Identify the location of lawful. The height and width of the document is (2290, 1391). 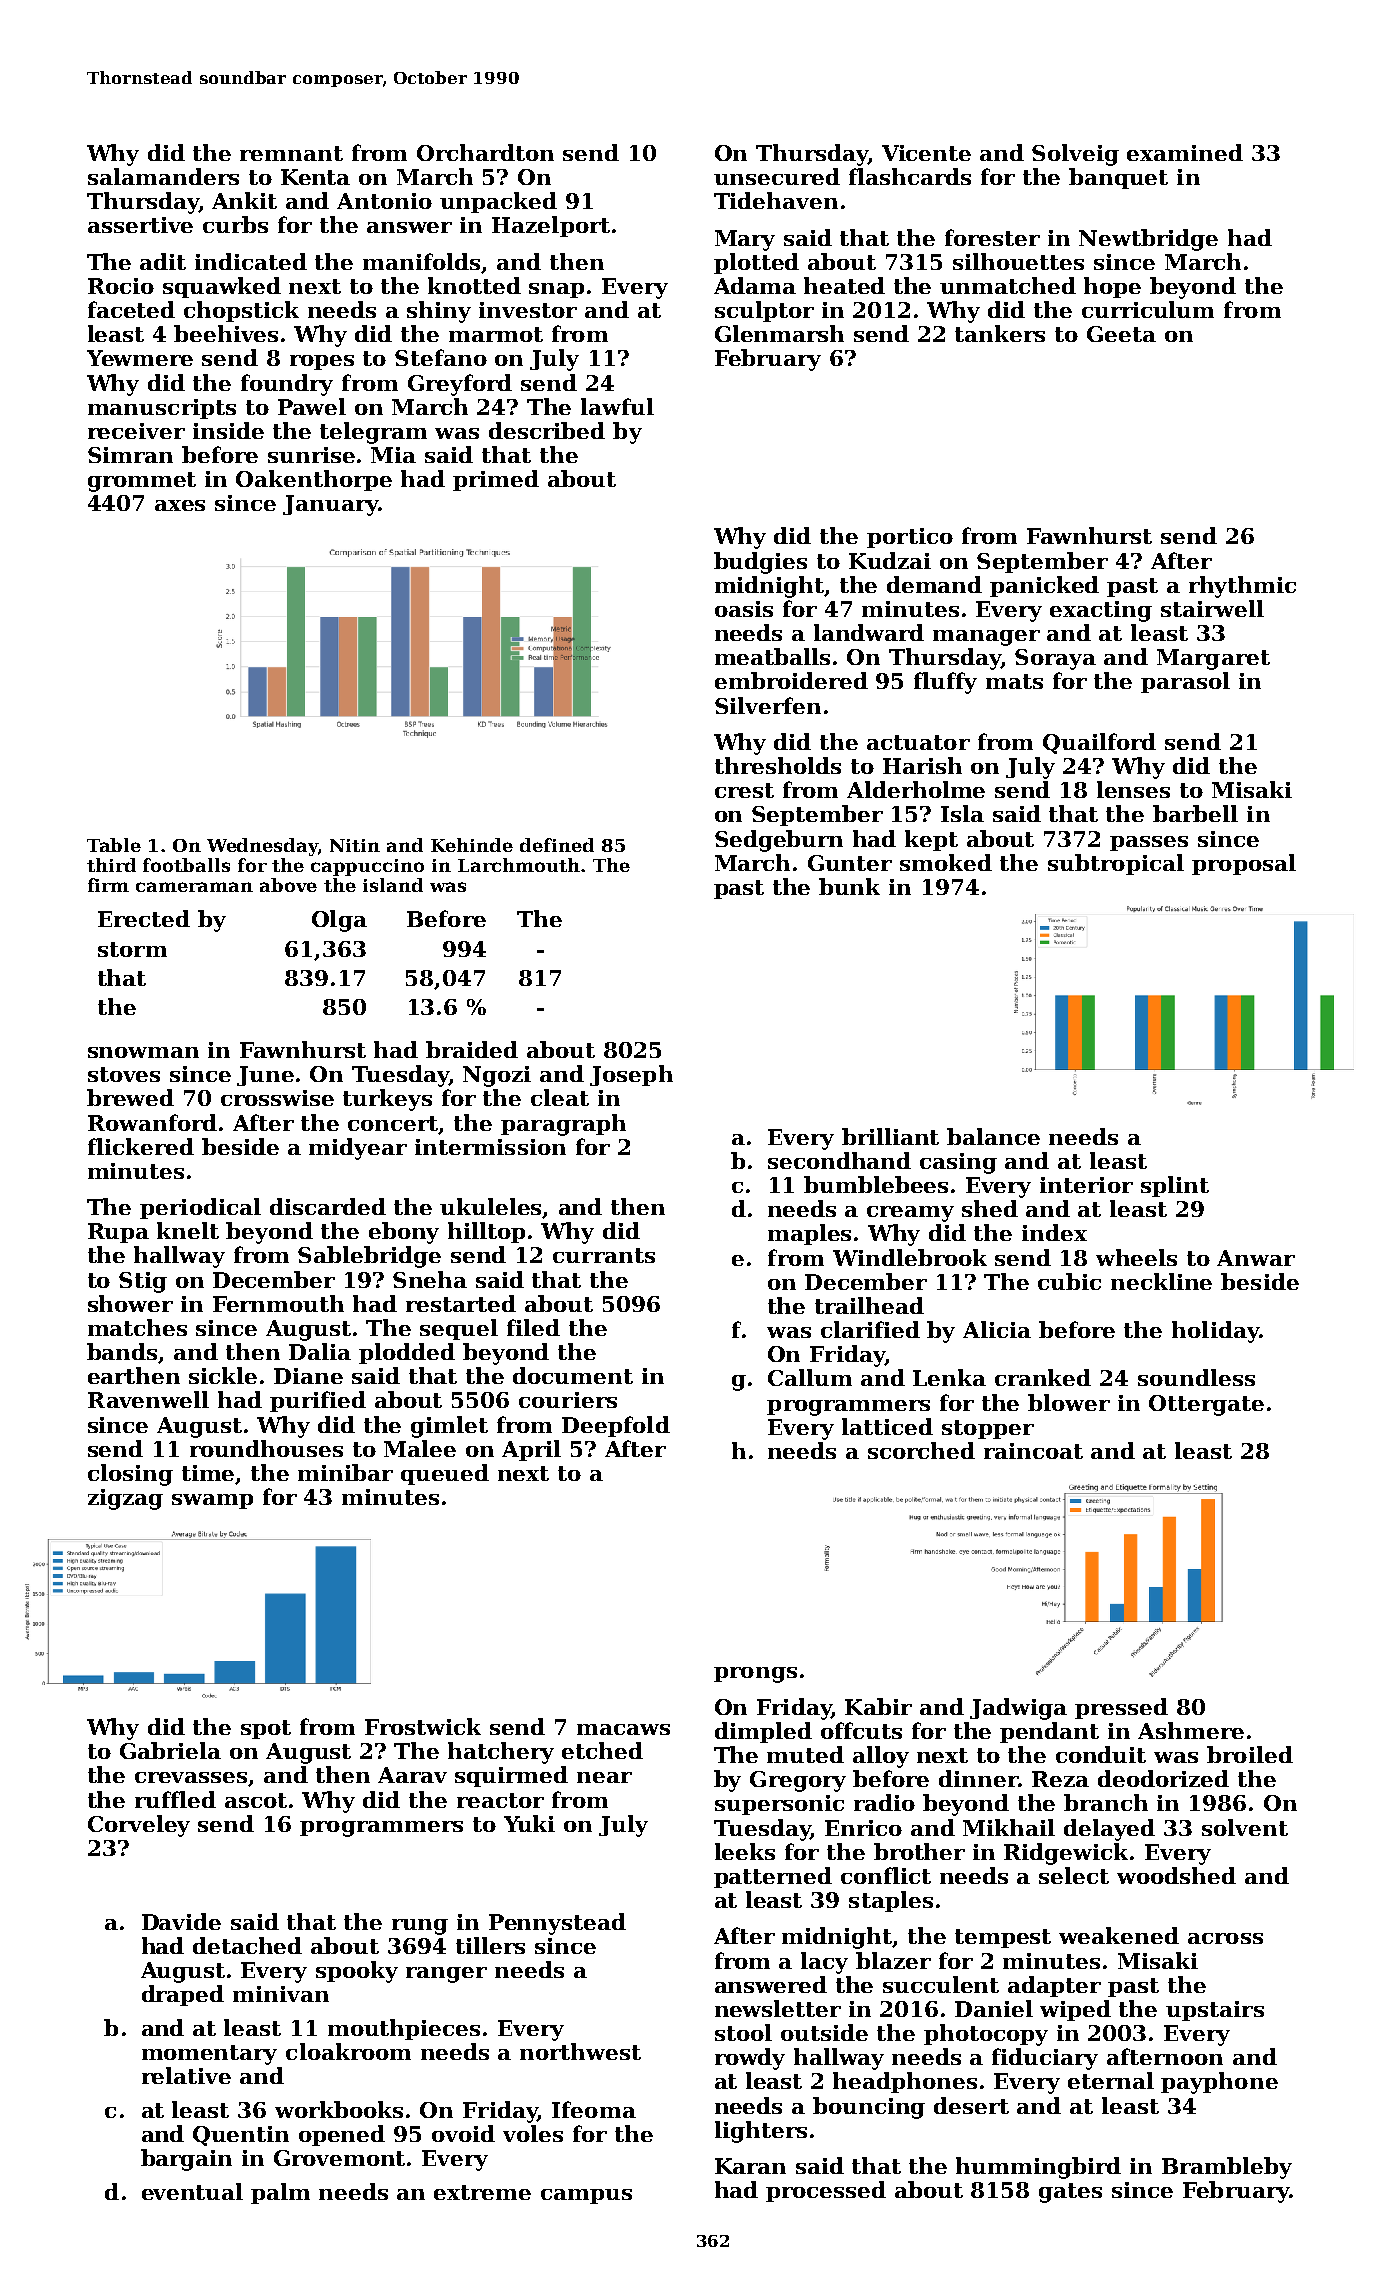
(617, 406).
